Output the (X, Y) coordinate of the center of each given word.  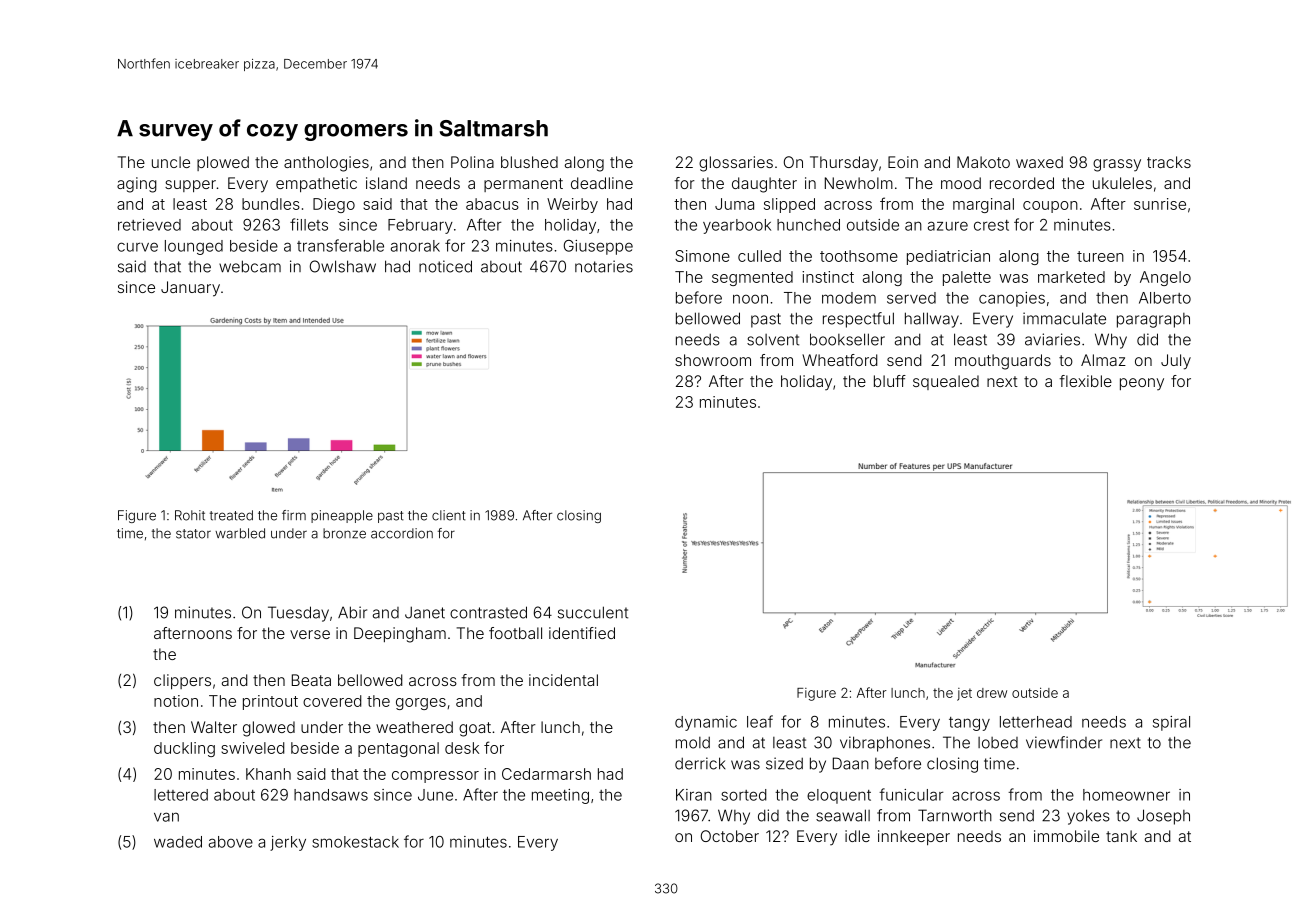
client (448, 515)
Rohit (190, 515)
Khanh (268, 774)
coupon (1050, 207)
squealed (946, 382)
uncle (171, 162)
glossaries (736, 164)
